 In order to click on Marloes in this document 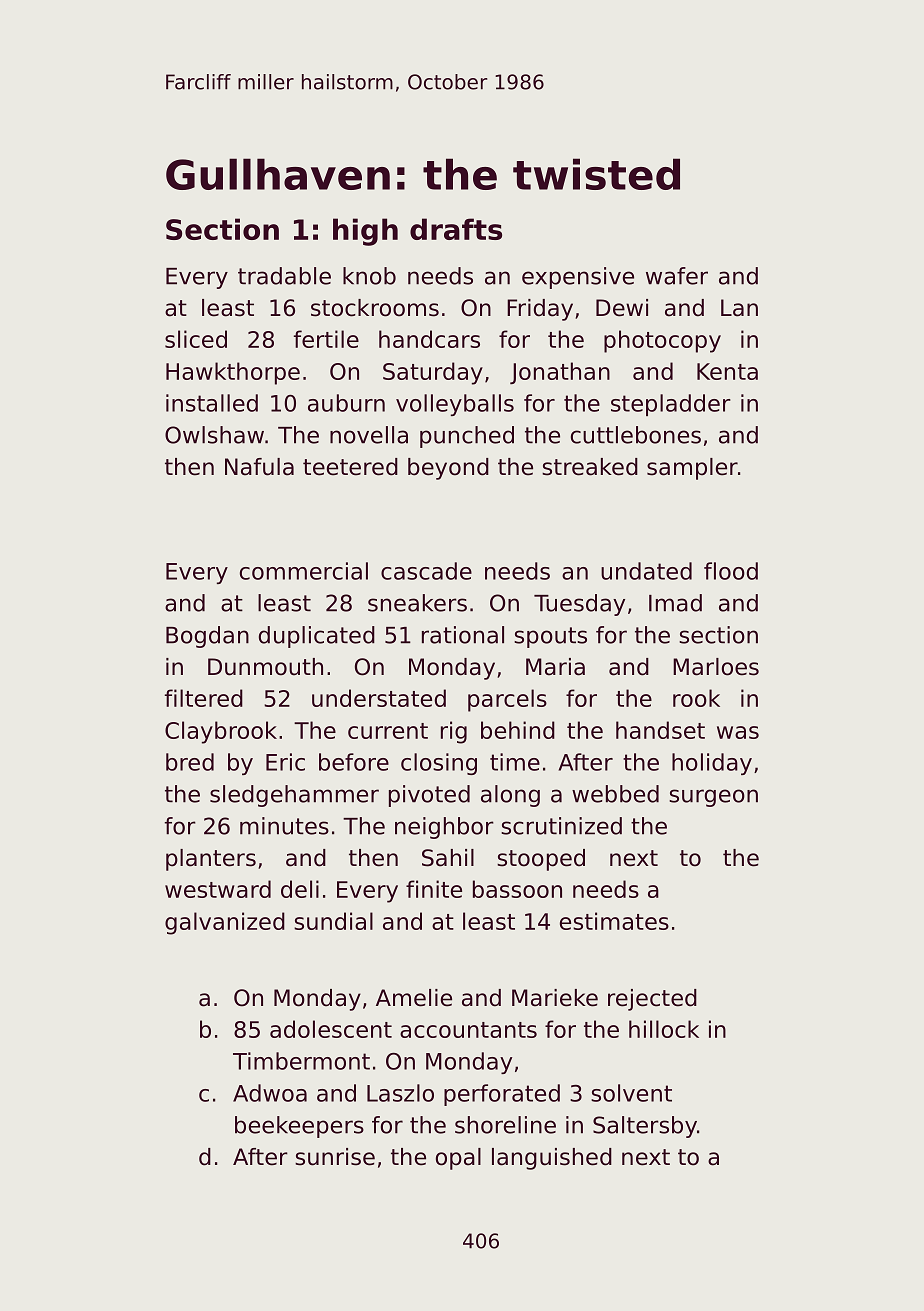, I will do `click(716, 667)`.
